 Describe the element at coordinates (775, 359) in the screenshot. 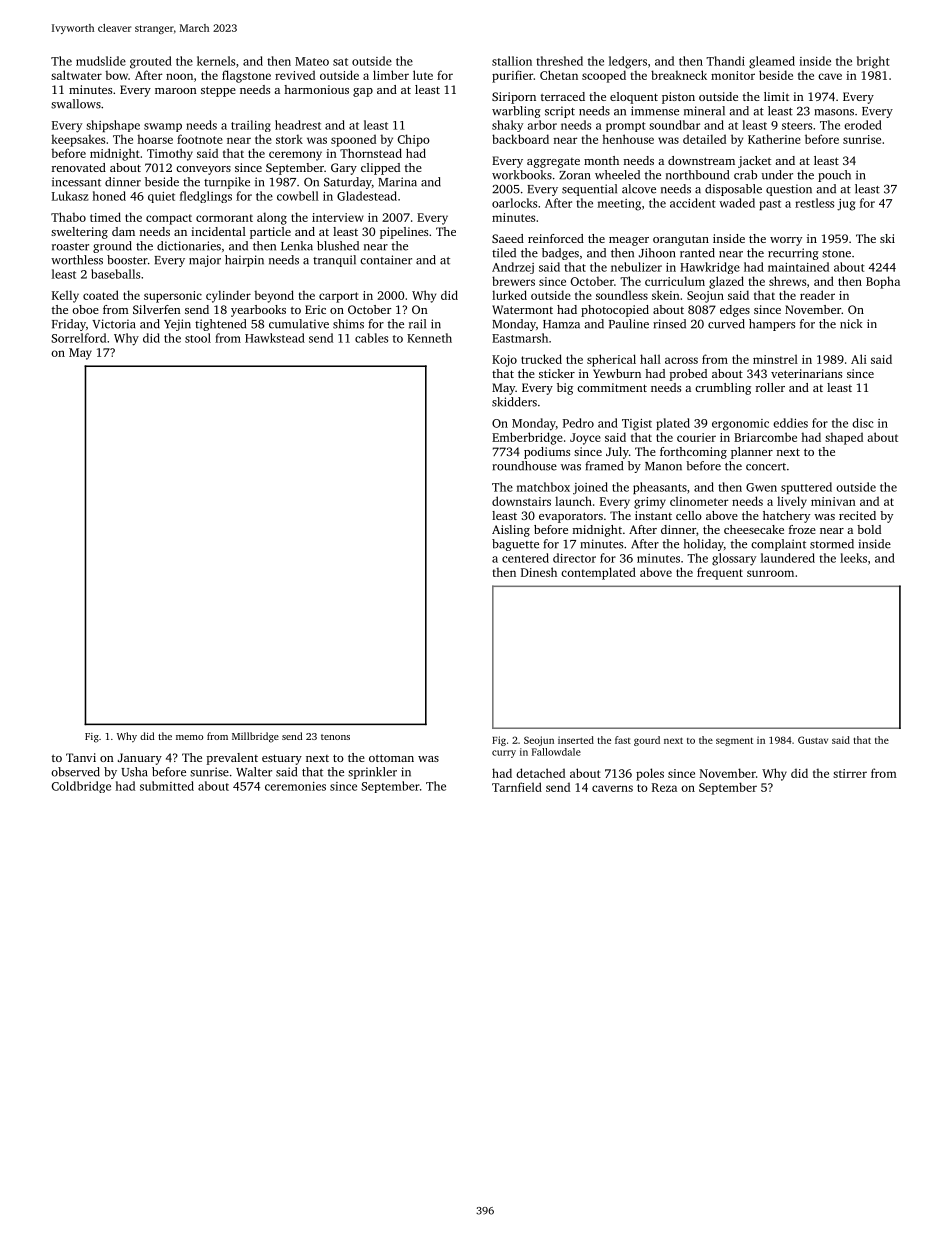

I see `minstrel` at that location.
